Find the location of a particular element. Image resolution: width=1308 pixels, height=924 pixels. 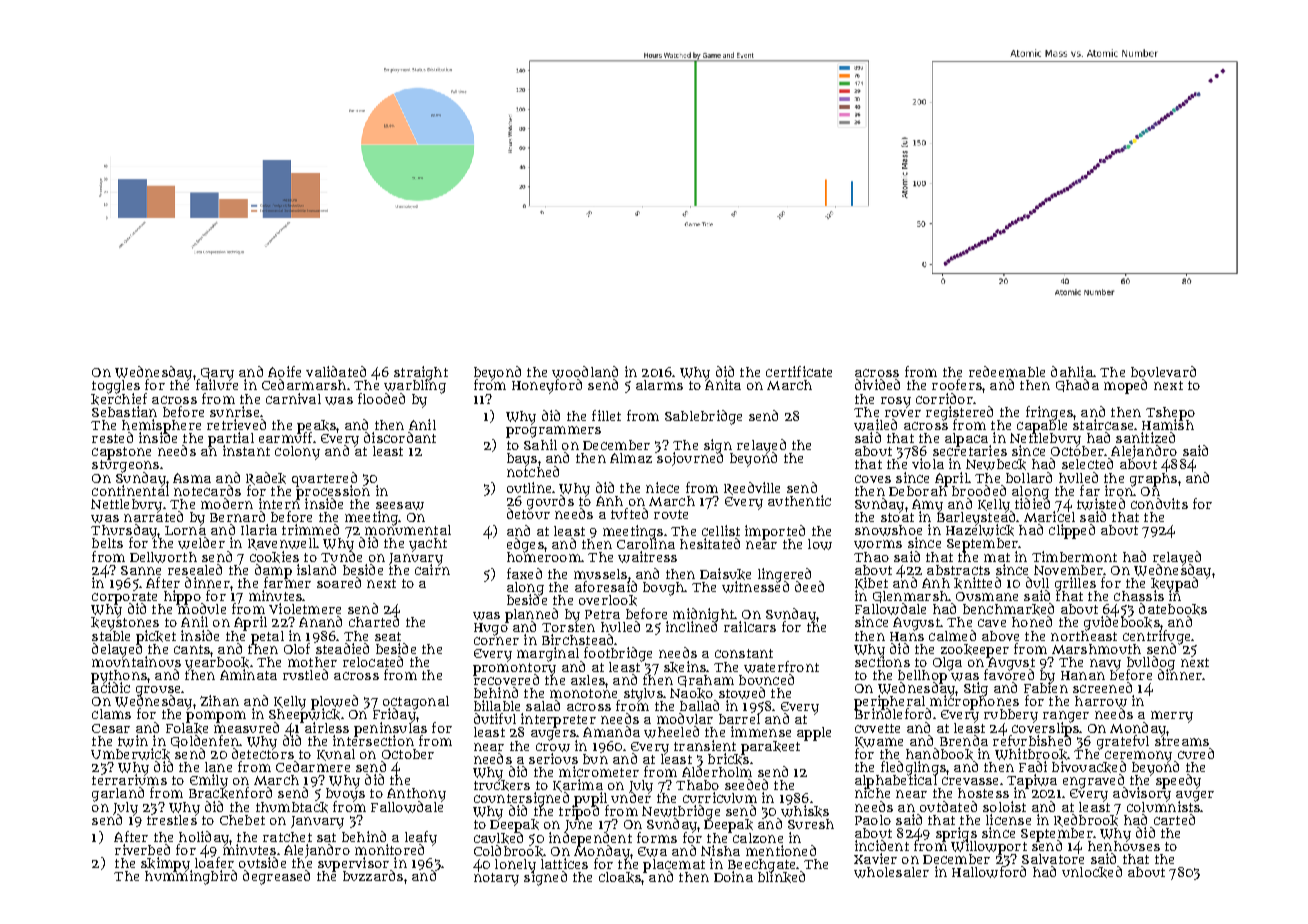

validated is located at coordinates (336, 371).
